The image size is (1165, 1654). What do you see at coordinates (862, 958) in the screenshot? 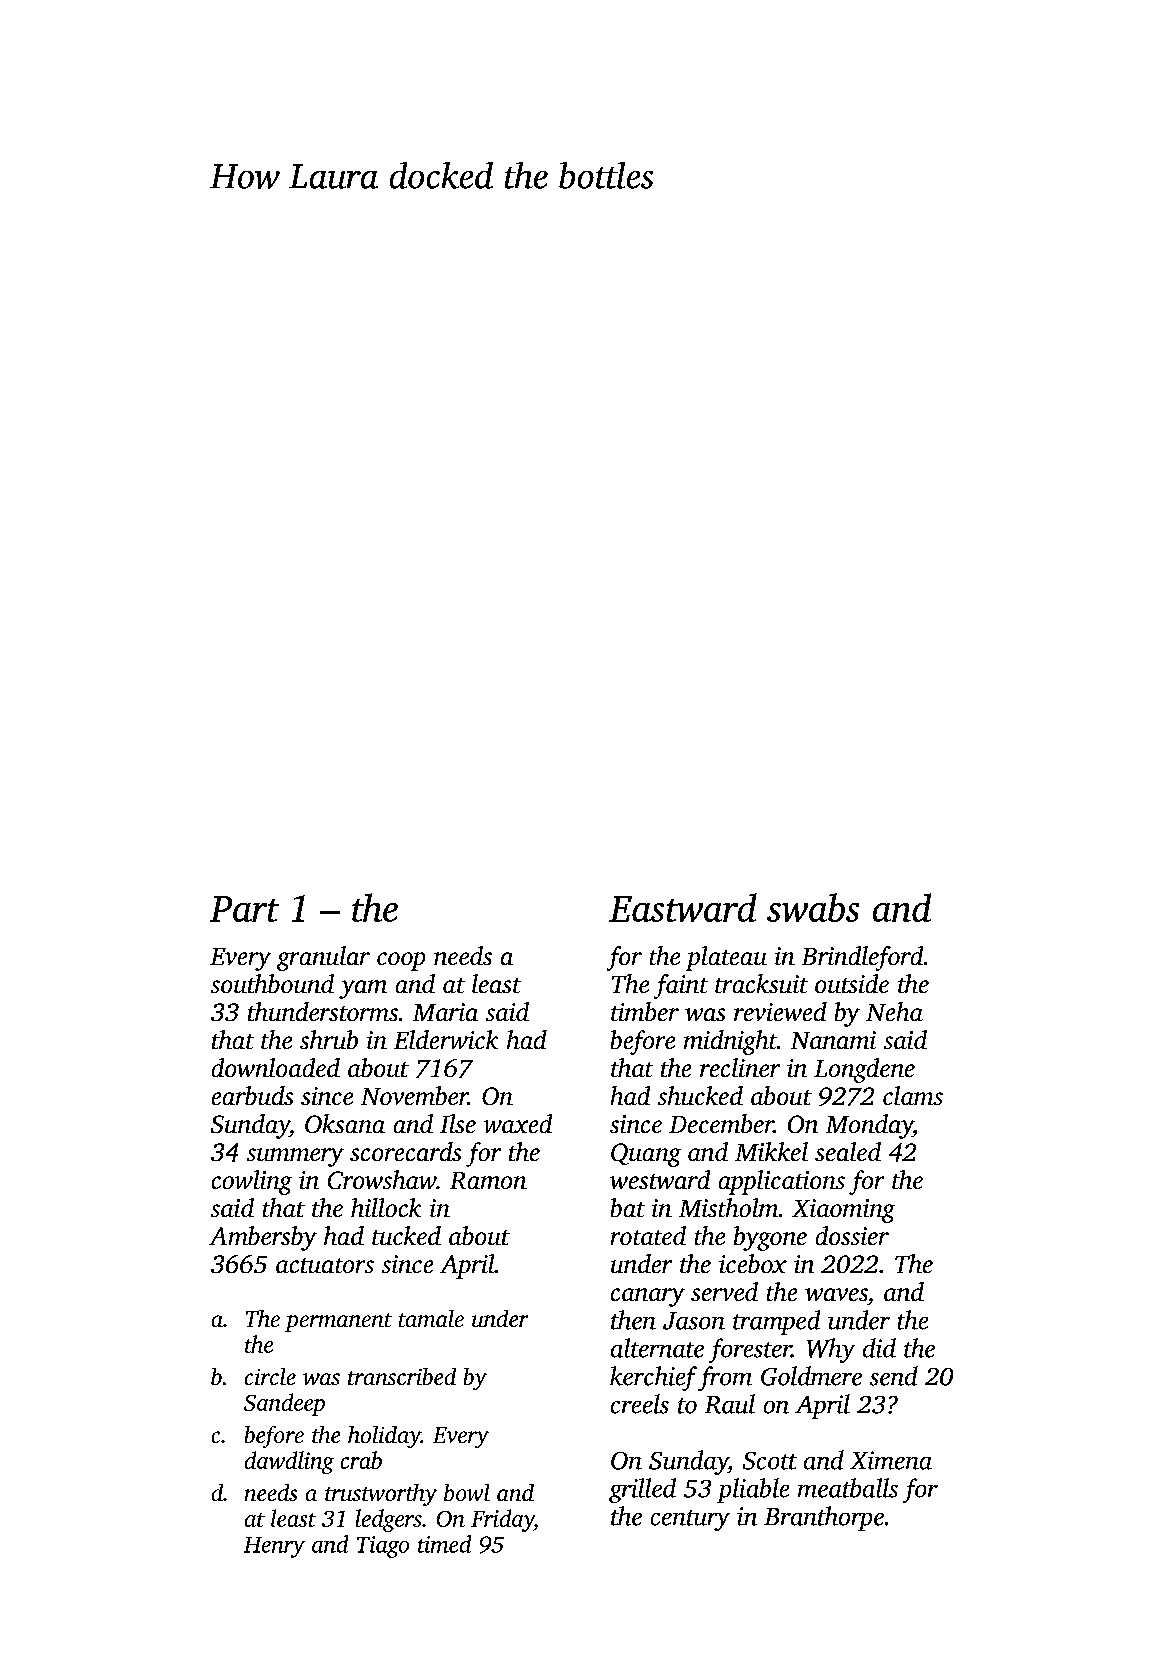
I see `Brindleford` at bounding box center [862, 958].
